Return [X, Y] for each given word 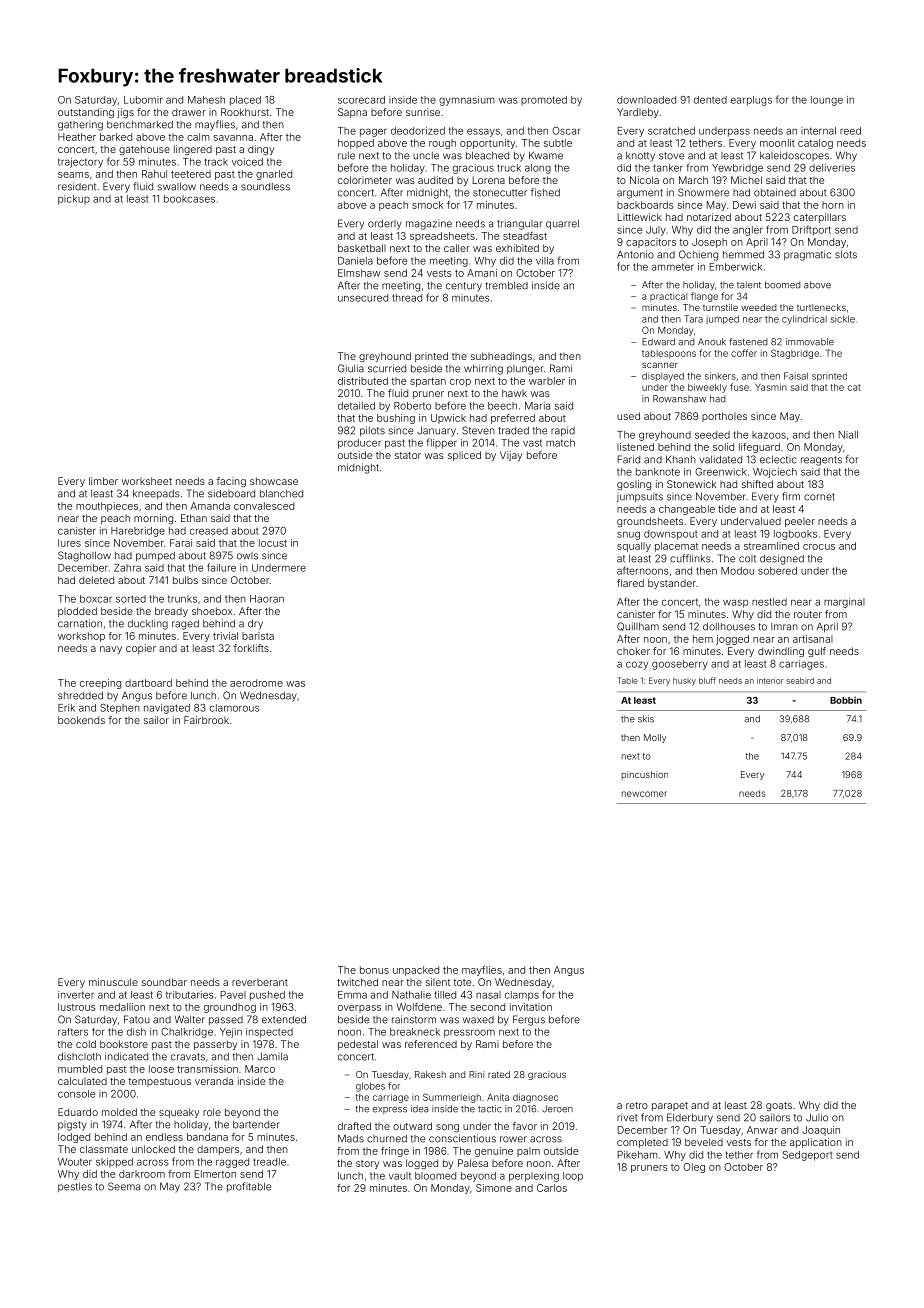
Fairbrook [206, 720]
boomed [783, 285]
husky [684, 682]
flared [630, 583]
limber [103, 481]
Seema [124, 1186]
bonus [374, 970]
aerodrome [256, 683]
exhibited [517, 248]
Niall [848, 435]
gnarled [274, 175]
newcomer [644, 794]
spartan [428, 382]
